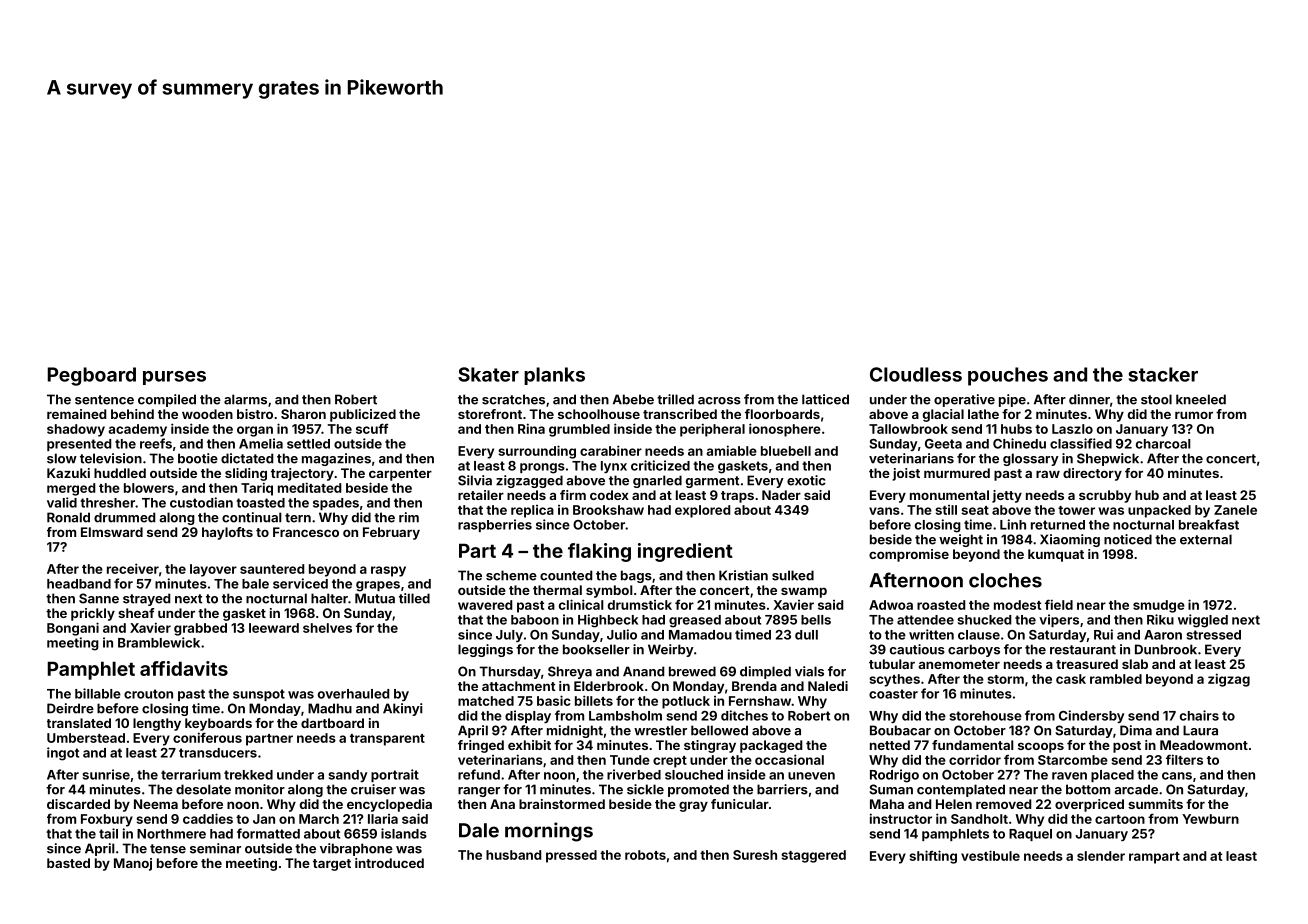 The width and height of the screenshot is (1308, 924). Describe the element at coordinates (535, 620) in the screenshot. I see `baboon` at that location.
